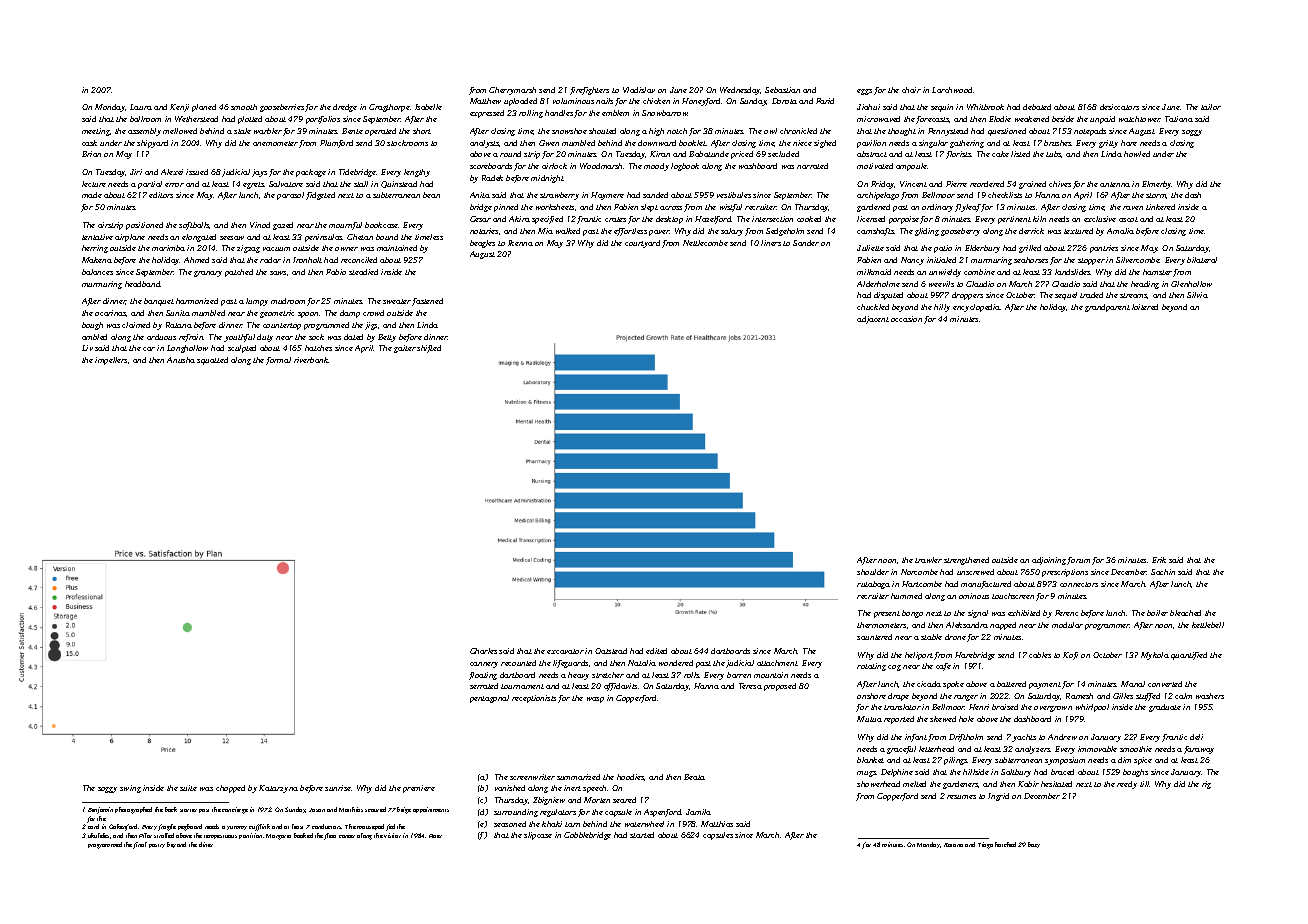  I want to click on fastened, so click(427, 302).
